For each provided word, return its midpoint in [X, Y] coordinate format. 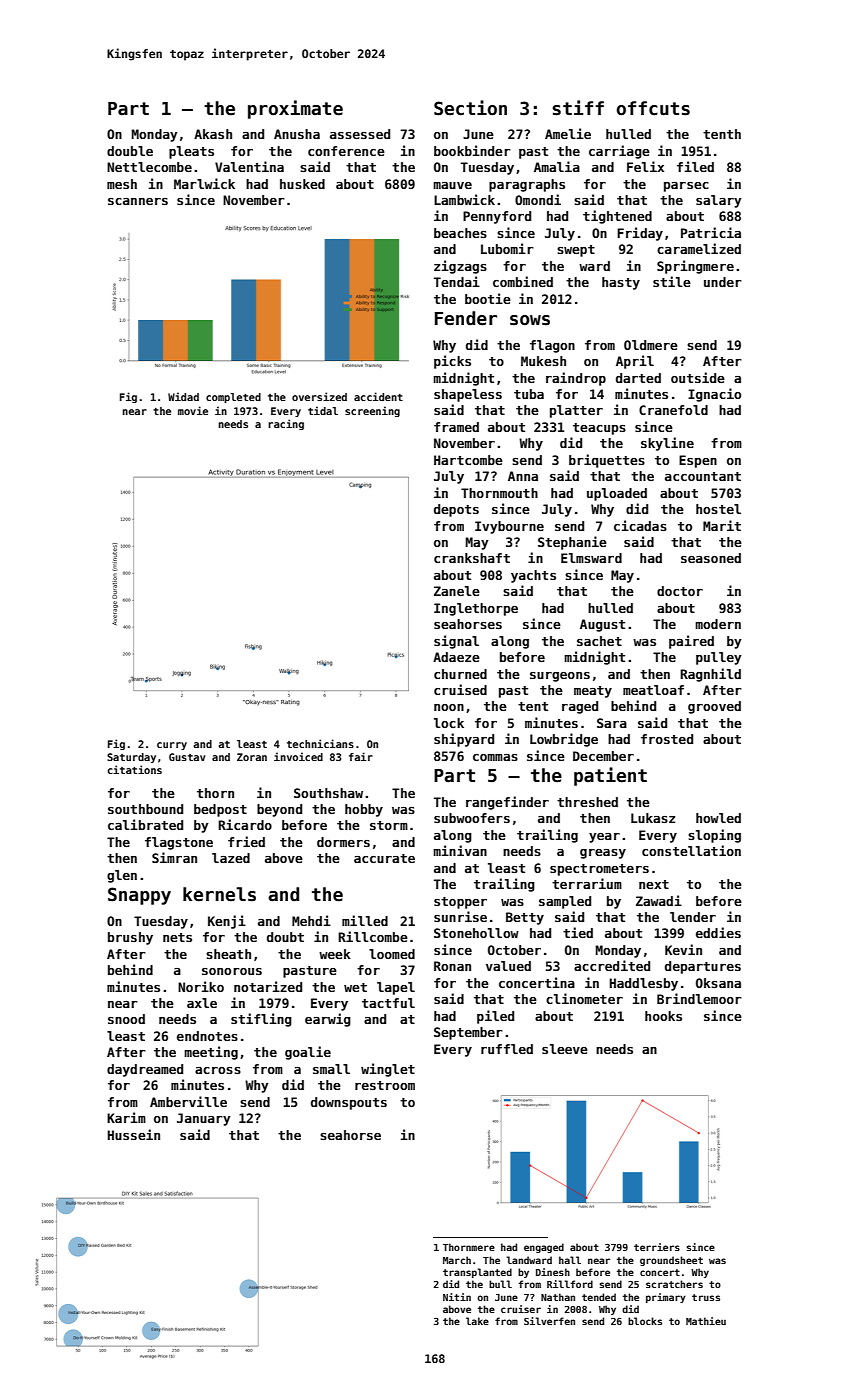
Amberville [188, 1101]
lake [477, 1321]
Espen [698, 461]
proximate [295, 109]
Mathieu [706, 1321]
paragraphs [527, 185]
